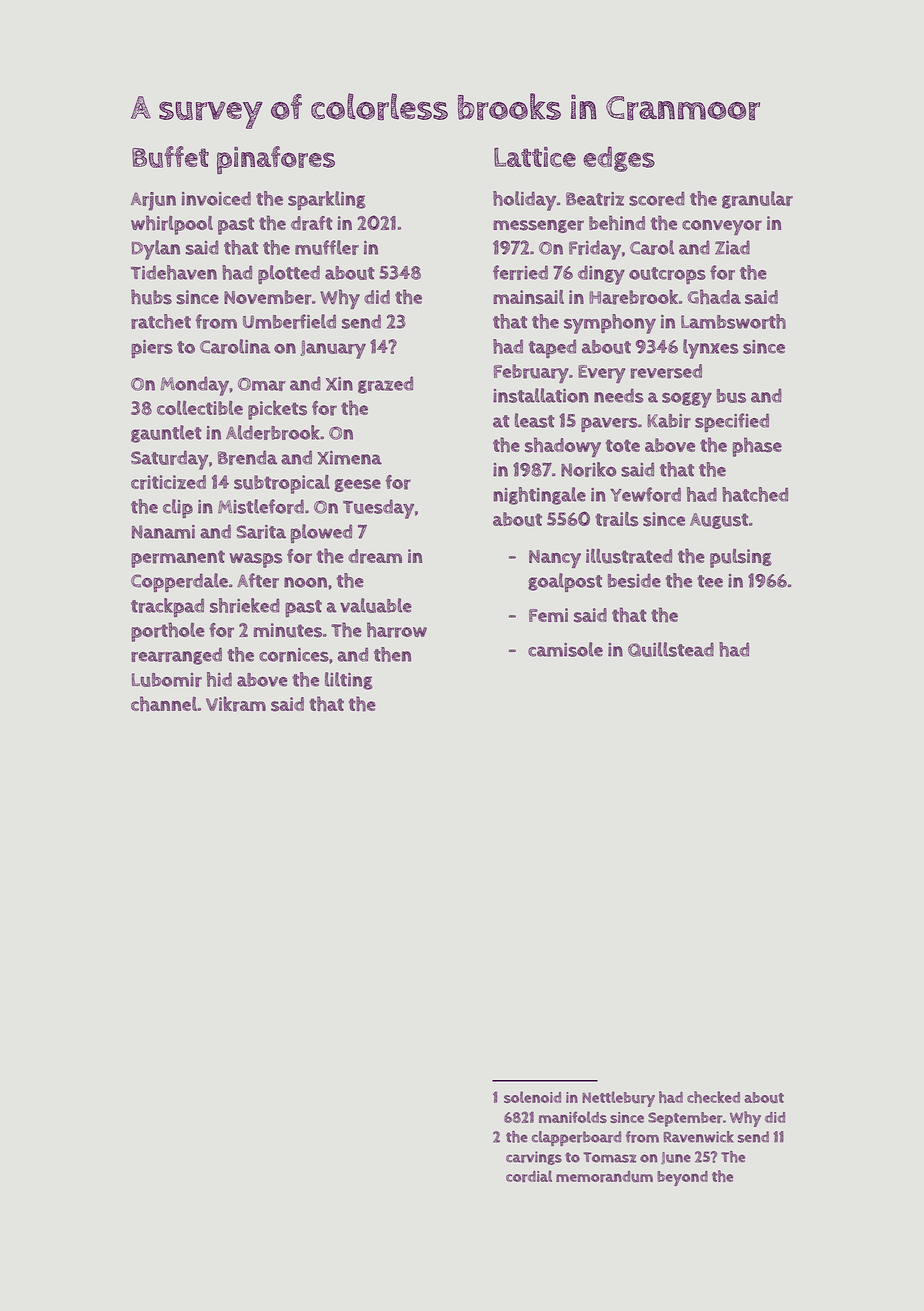 This page has width=924, height=1311. What do you see at coordinates (529, 1176) in the page?
I see `cordial` at bounding box center [529, 1176].
